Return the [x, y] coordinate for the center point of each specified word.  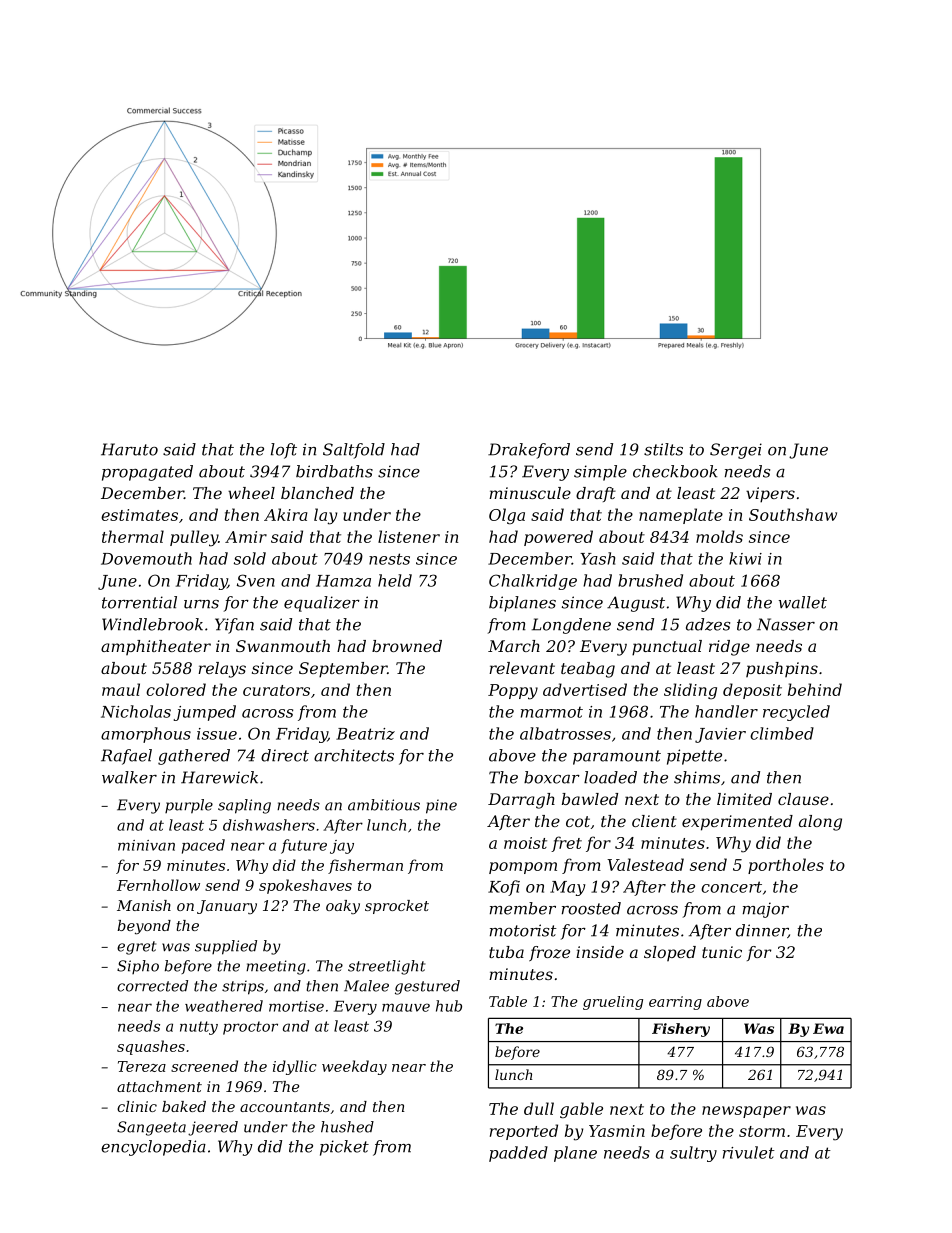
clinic [137, 1106]
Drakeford [529, 451]
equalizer [322, 604]
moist [525, 843]
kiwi [745, 558]
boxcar [552, 777]
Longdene [571, 626]
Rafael [126, 757]
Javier [720, 735]
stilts [663, 449]
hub [449, 1006]
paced [203, 846]
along [820, 823]
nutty [199, 1028]
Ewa [828, 1028]
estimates [139, 515]
